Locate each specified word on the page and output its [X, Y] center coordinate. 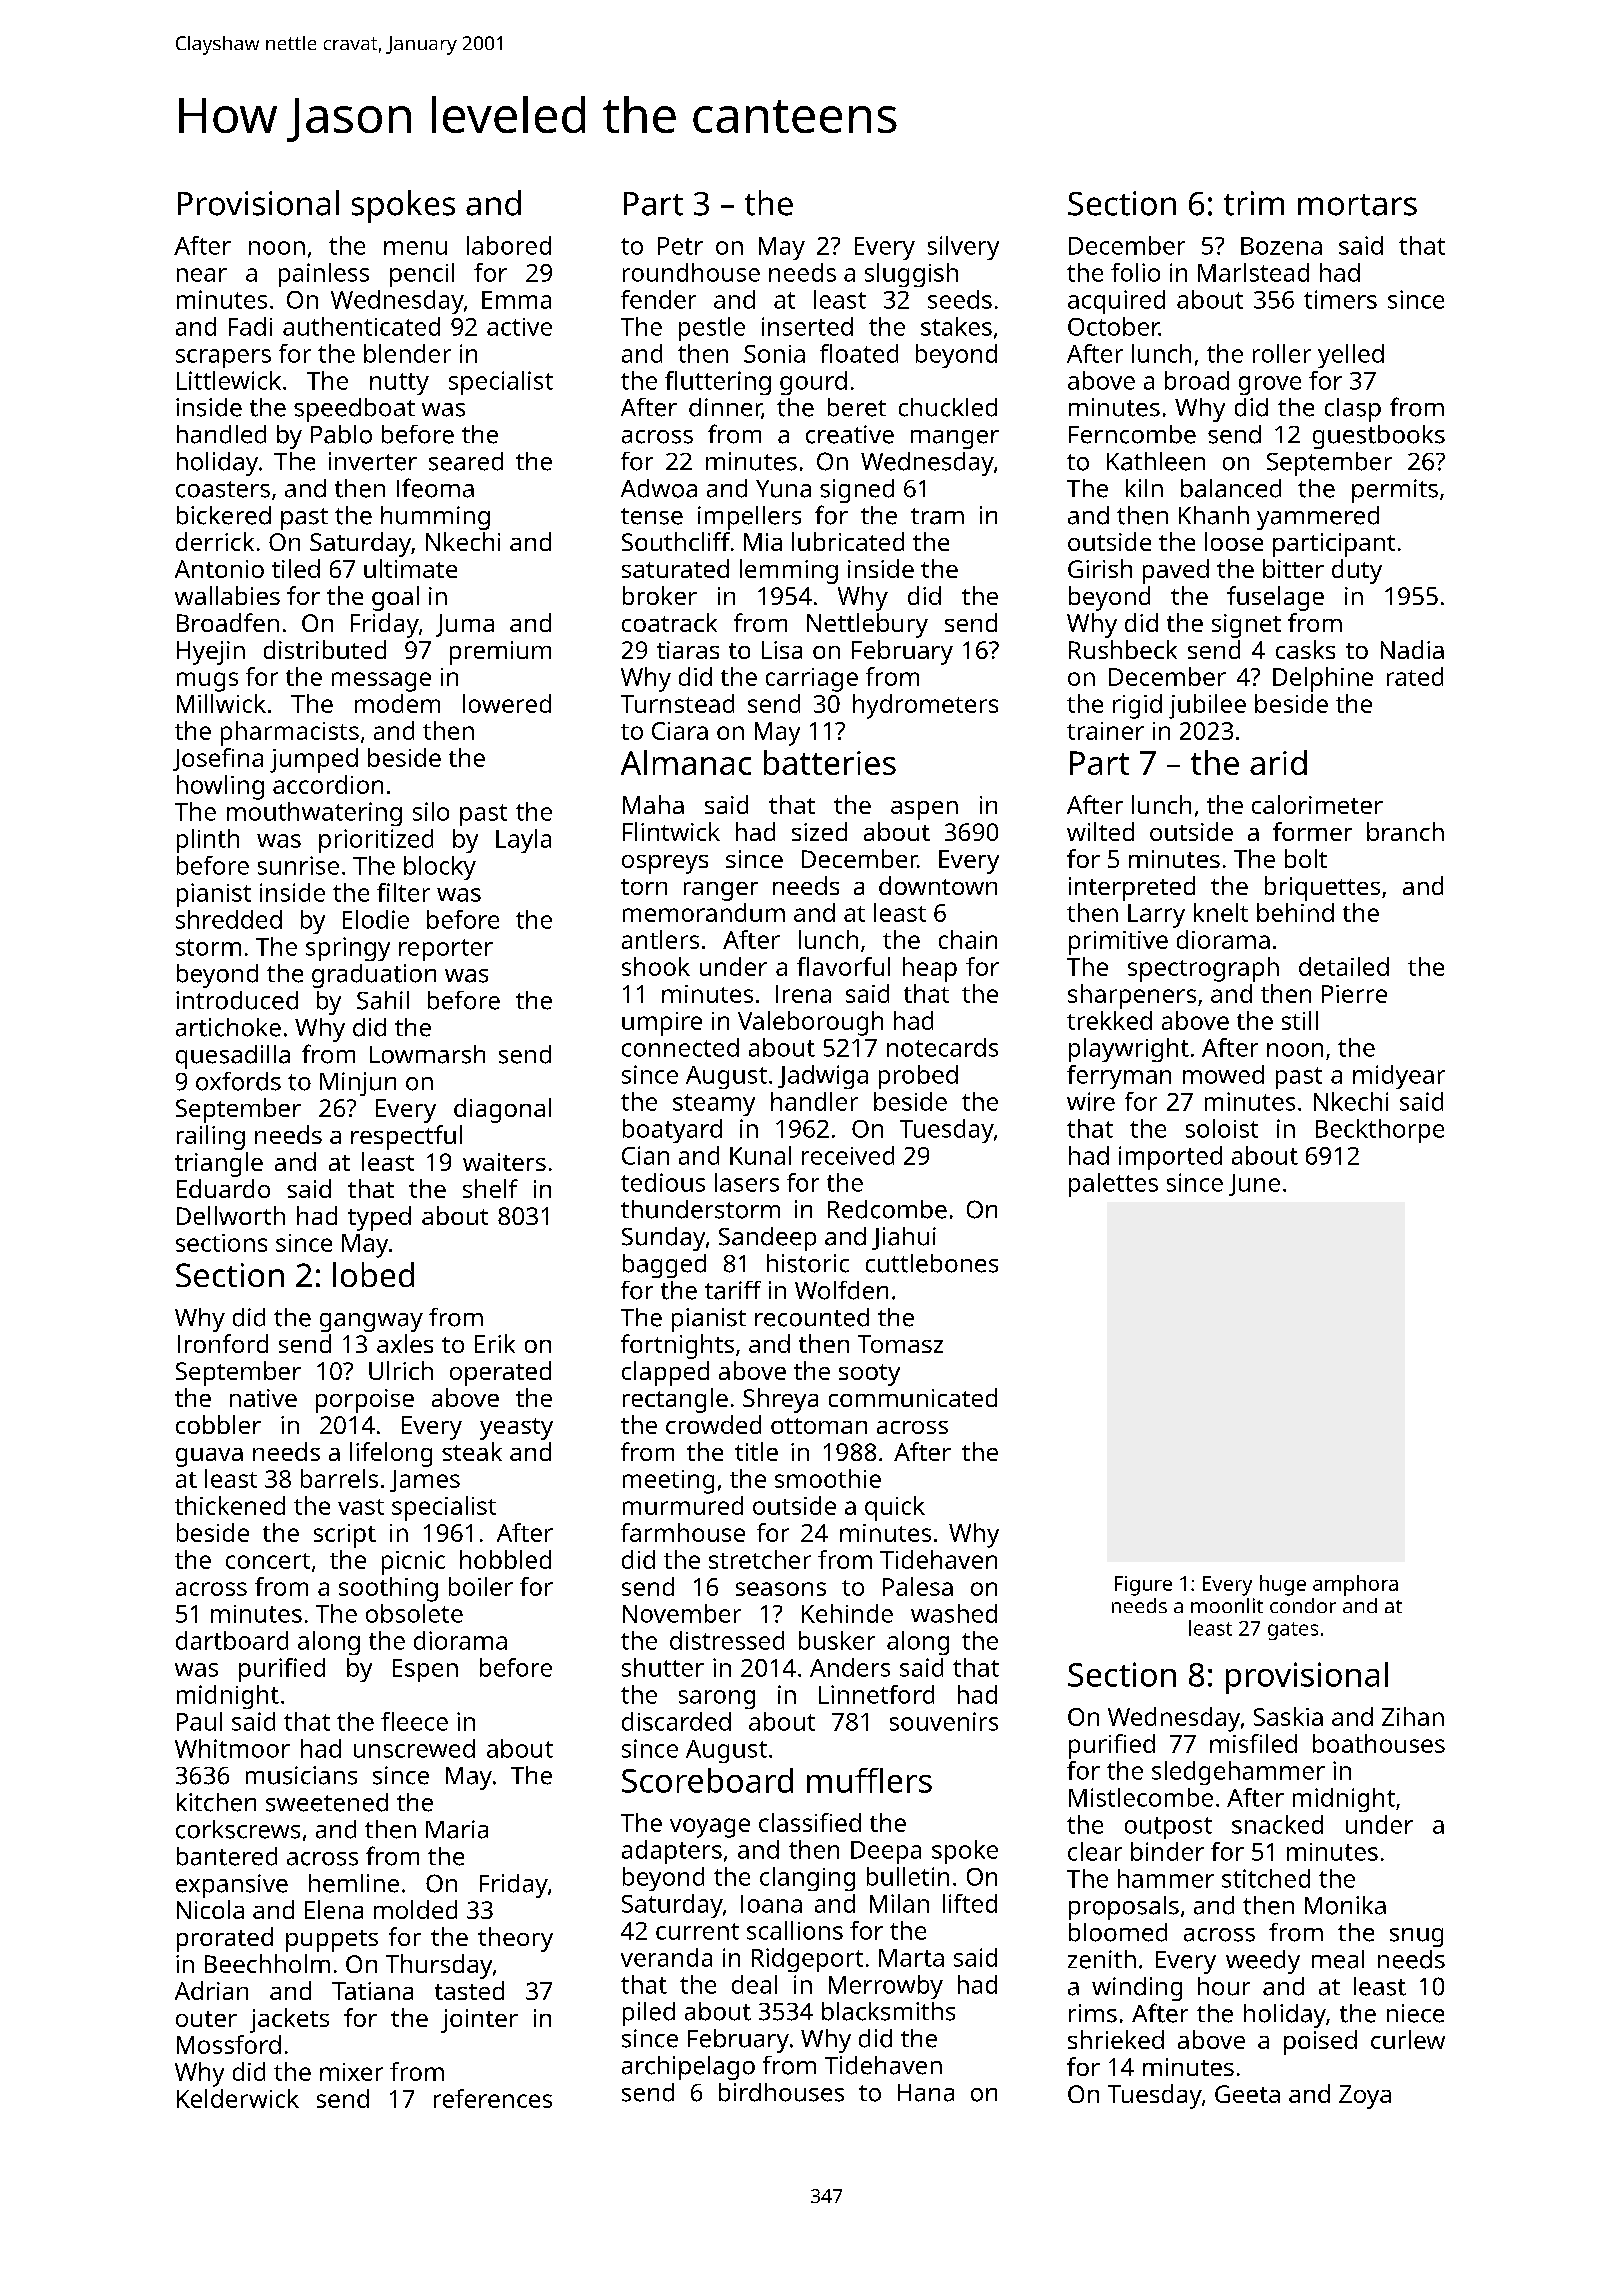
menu [415, 248]
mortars [1357, 205]
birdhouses [781, 2092]
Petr [680, 246]
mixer [351, 2072]
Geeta [1247, 2094]
